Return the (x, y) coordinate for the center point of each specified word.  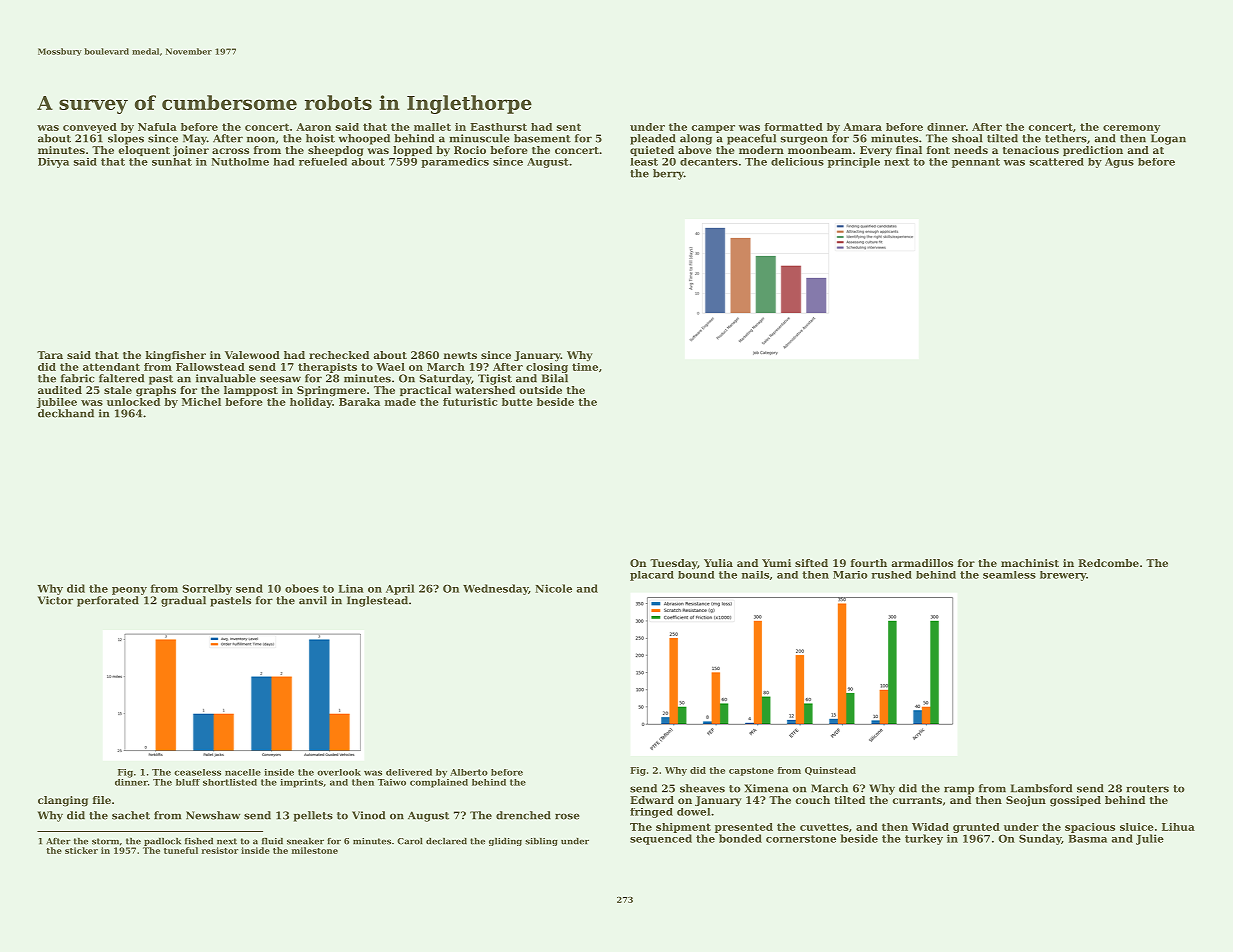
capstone (751, 771)
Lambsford (1041, 788)
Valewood (252, 355)
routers (1147, 789)
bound (696, 575)
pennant (976, 163)
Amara (862, 127)
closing (547, 368)
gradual (183, 601)
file (102, 800)
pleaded (653, 139)
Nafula (157, 127)
